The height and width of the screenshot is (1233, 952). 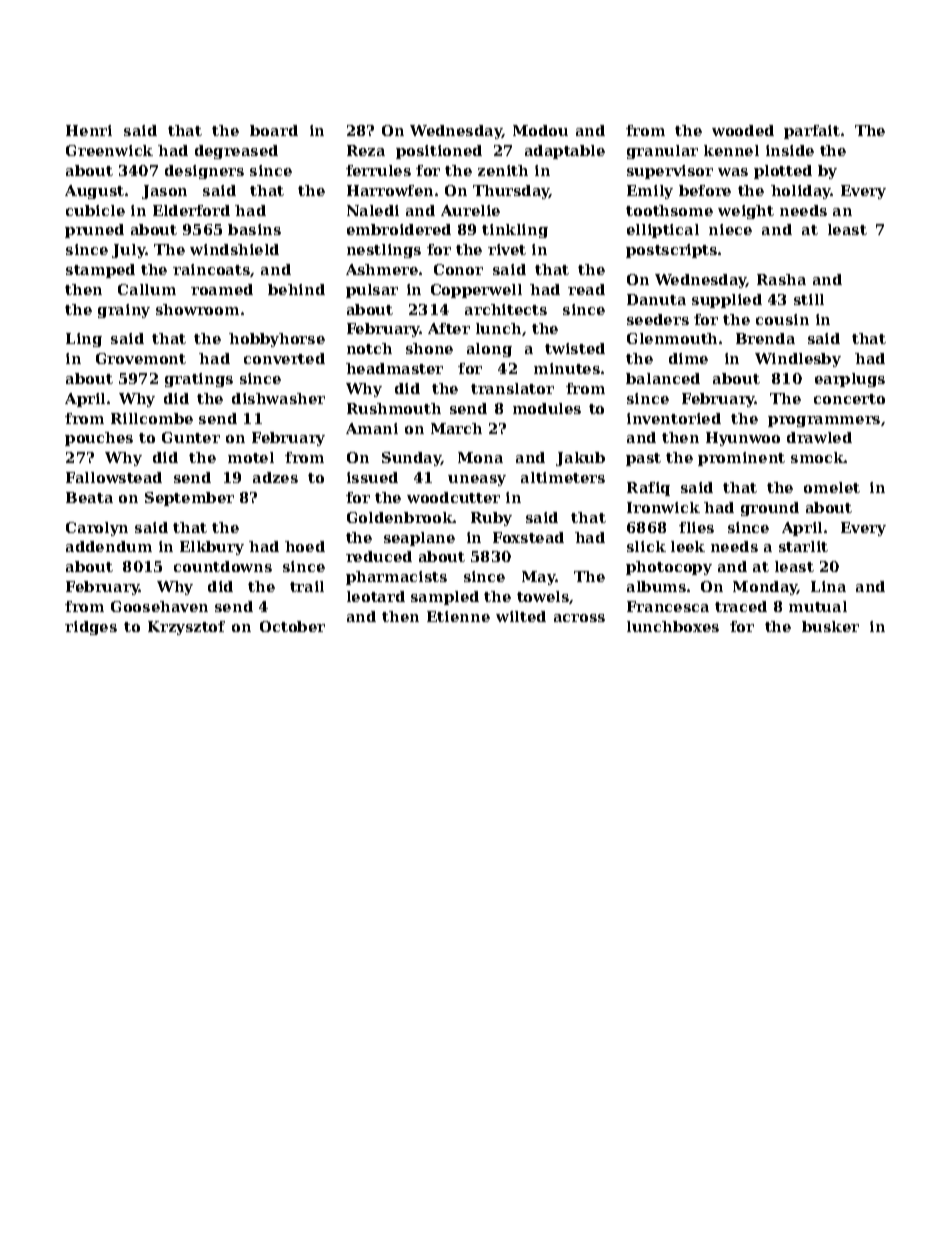 I want to click on zenith, so click(x=503, y=170).
